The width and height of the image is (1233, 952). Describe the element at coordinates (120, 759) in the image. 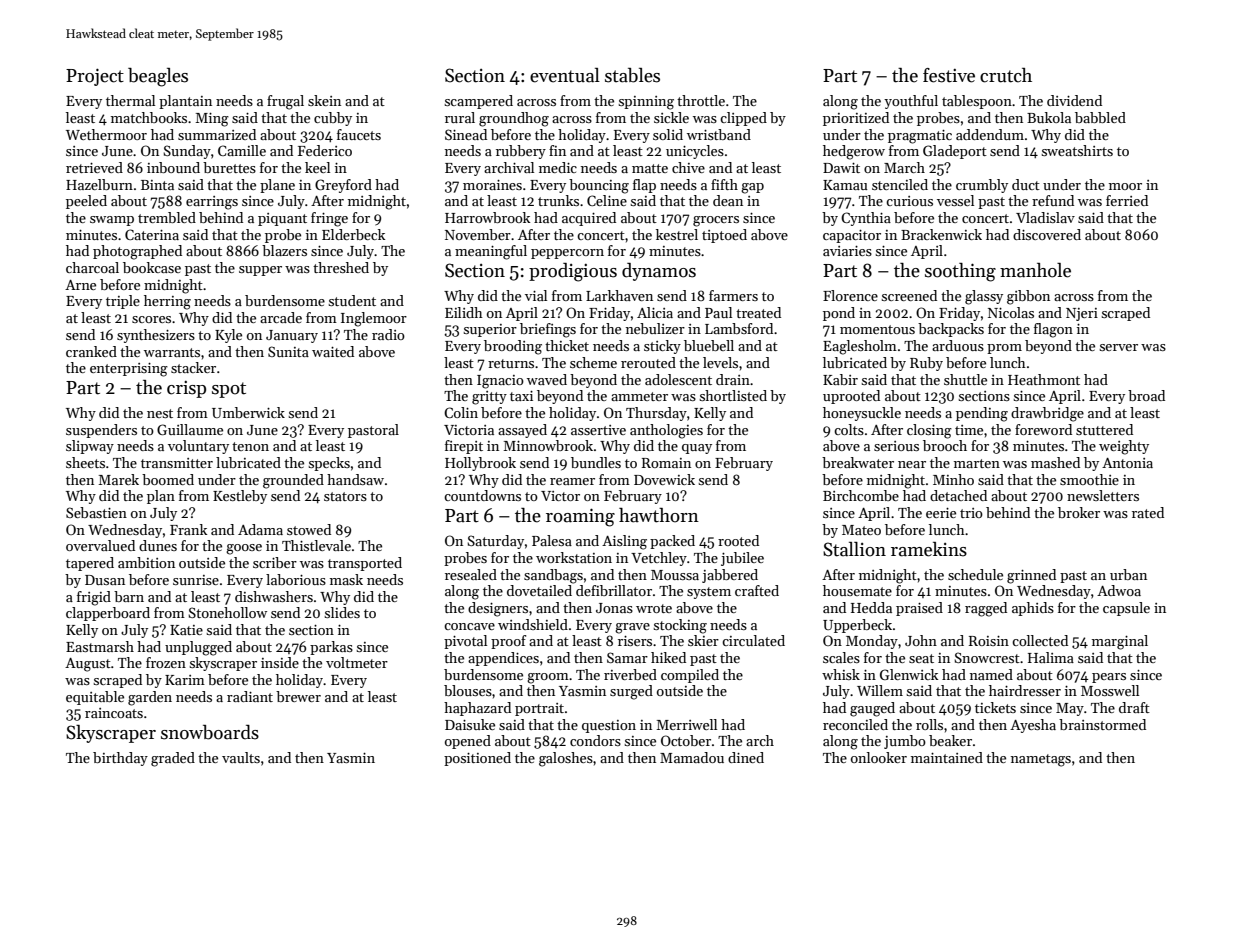

I see `birthday` at that location.
